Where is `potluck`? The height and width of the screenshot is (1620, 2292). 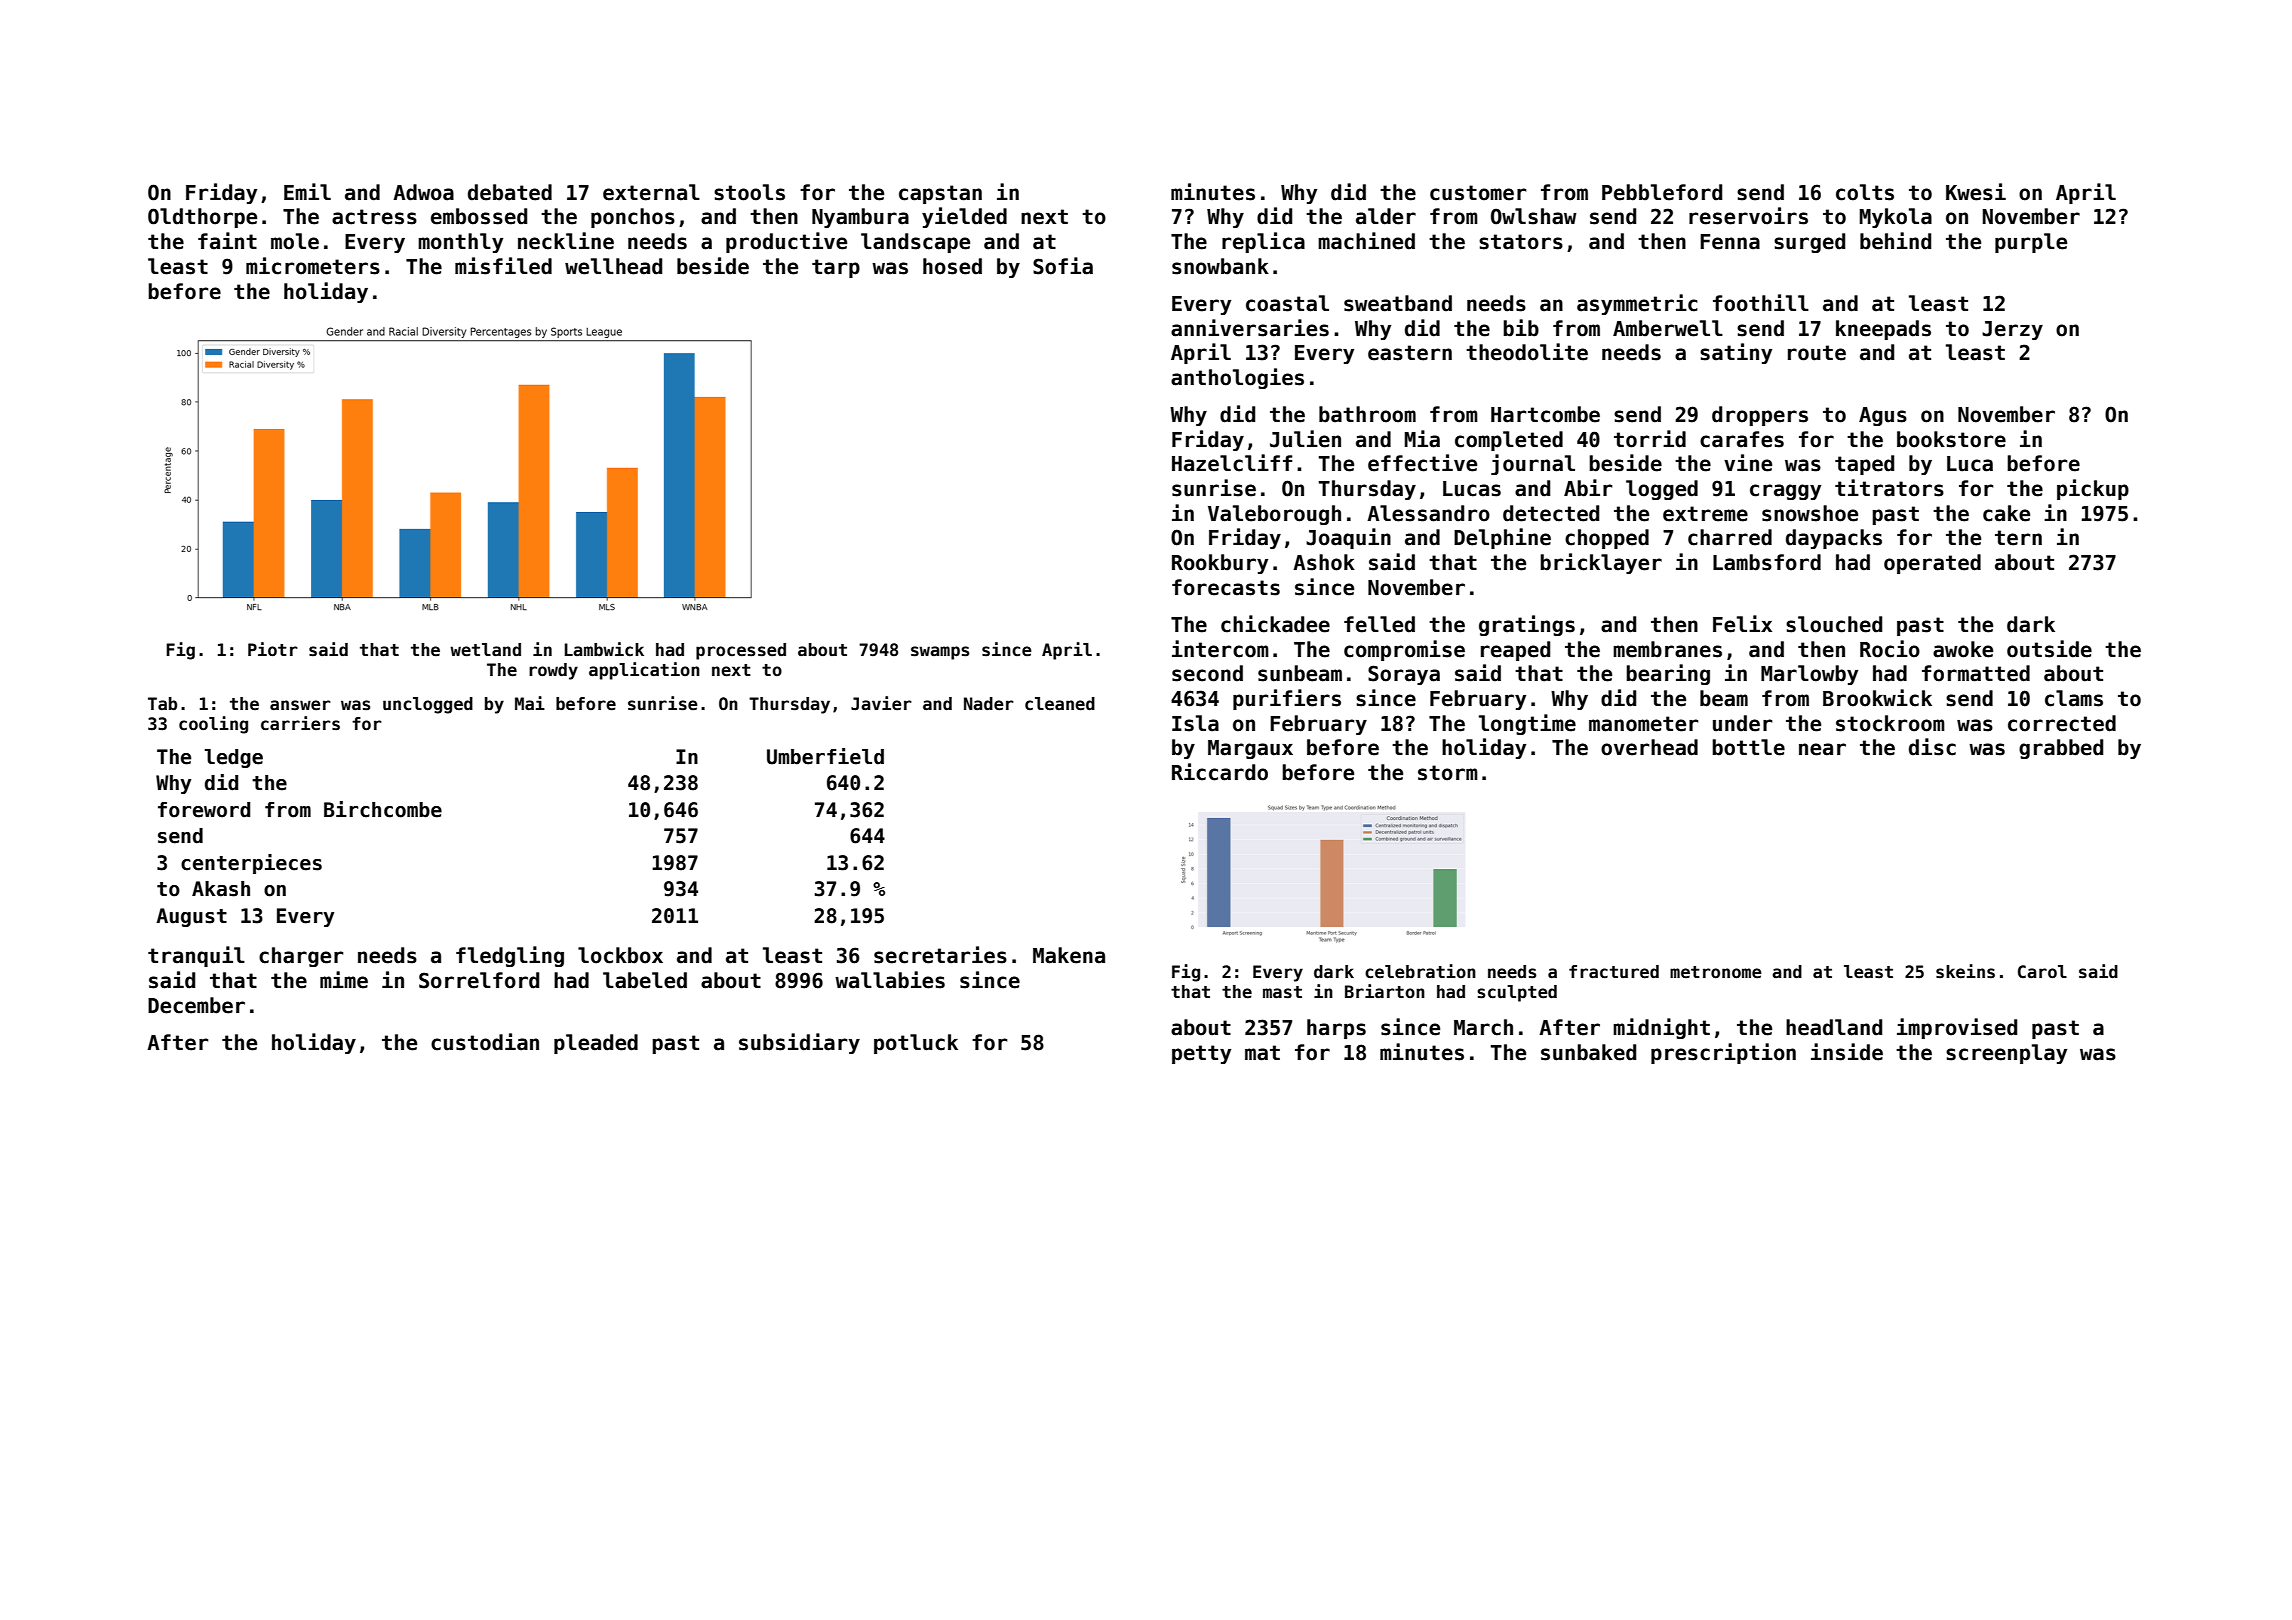 potluck is located at coordinates (916, 1044).
